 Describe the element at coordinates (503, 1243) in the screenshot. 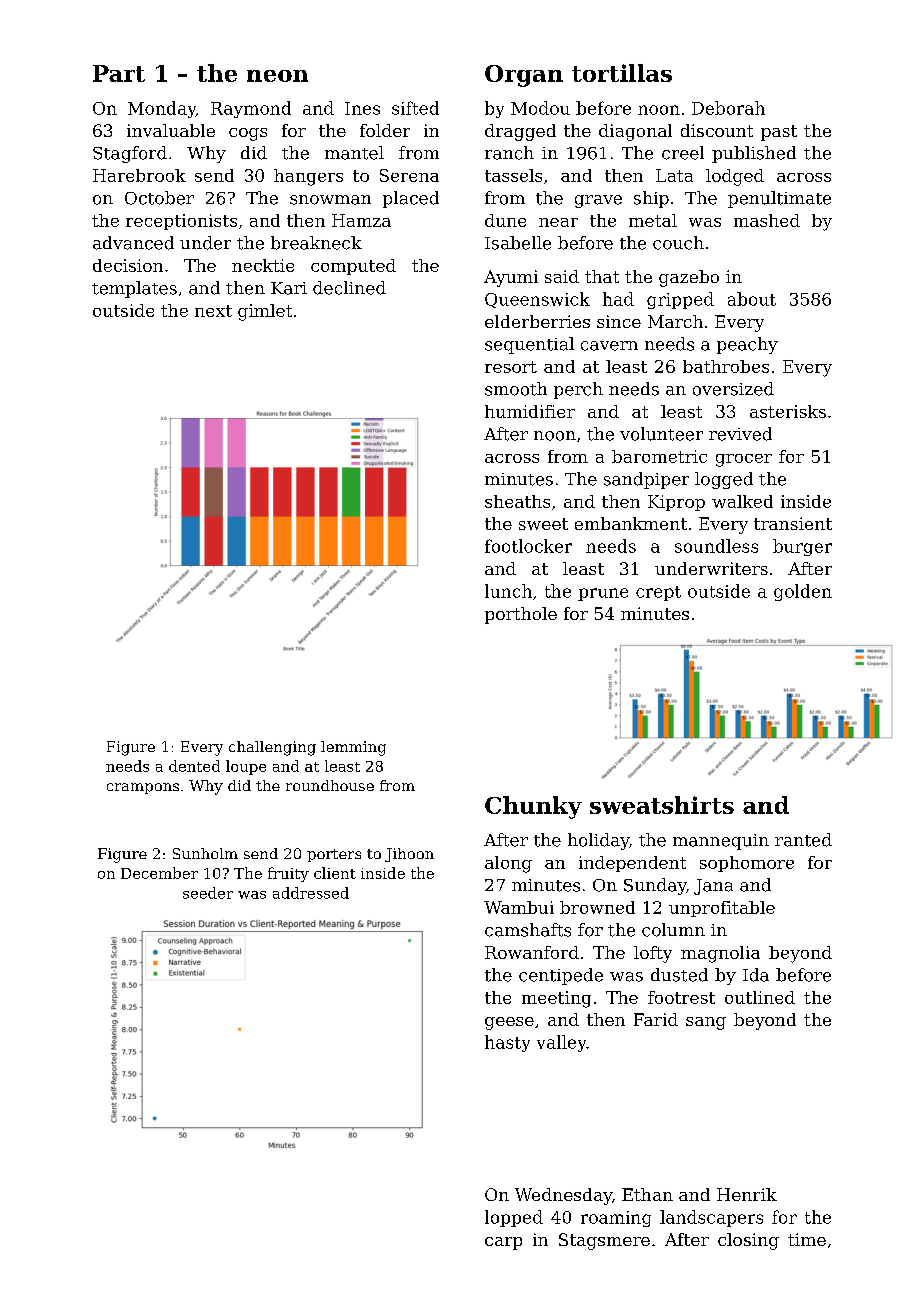

I see `carp` at that location.
